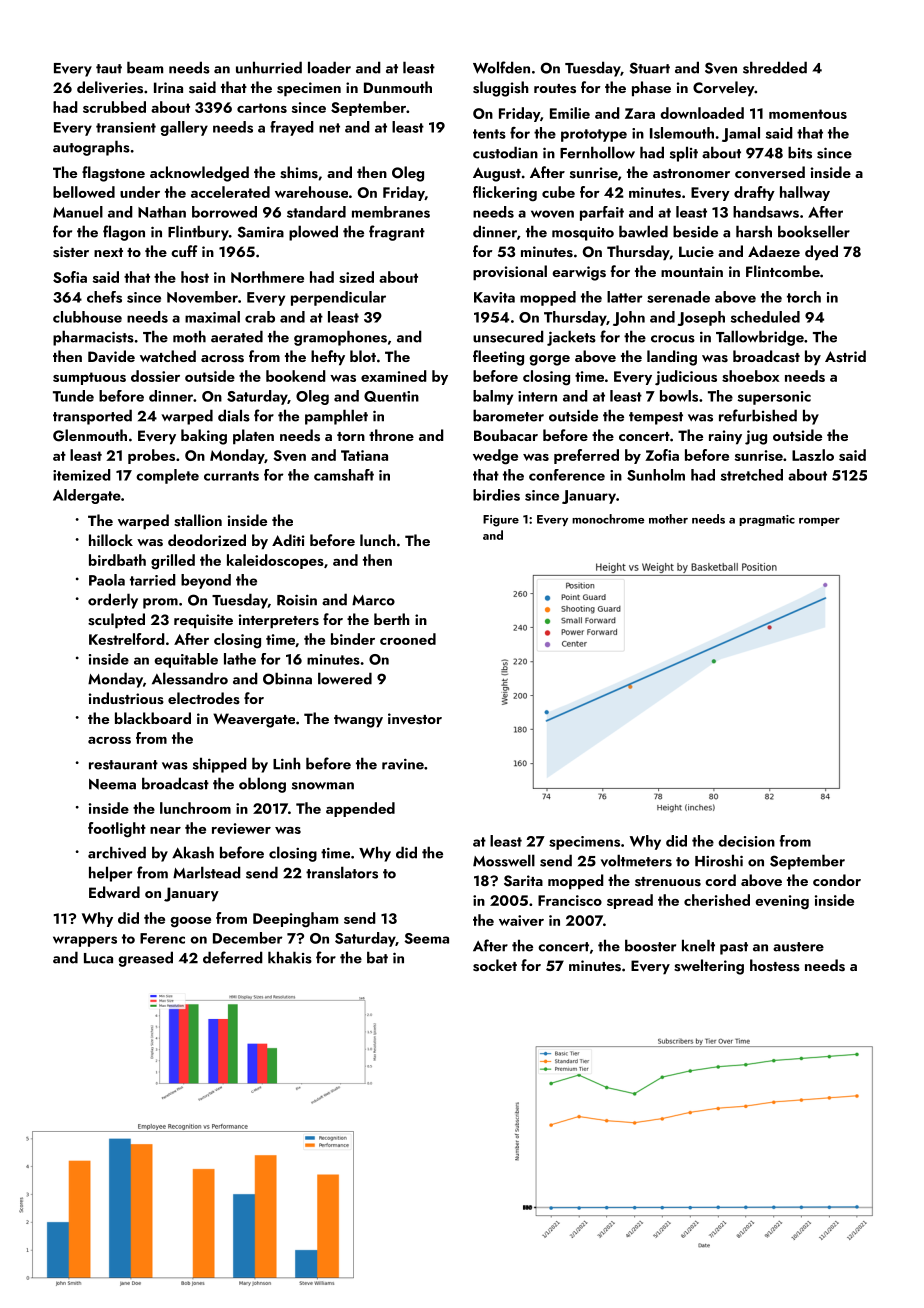 This image has width=924, height=1308. I want to click on Stuart, so click(650, 68).
